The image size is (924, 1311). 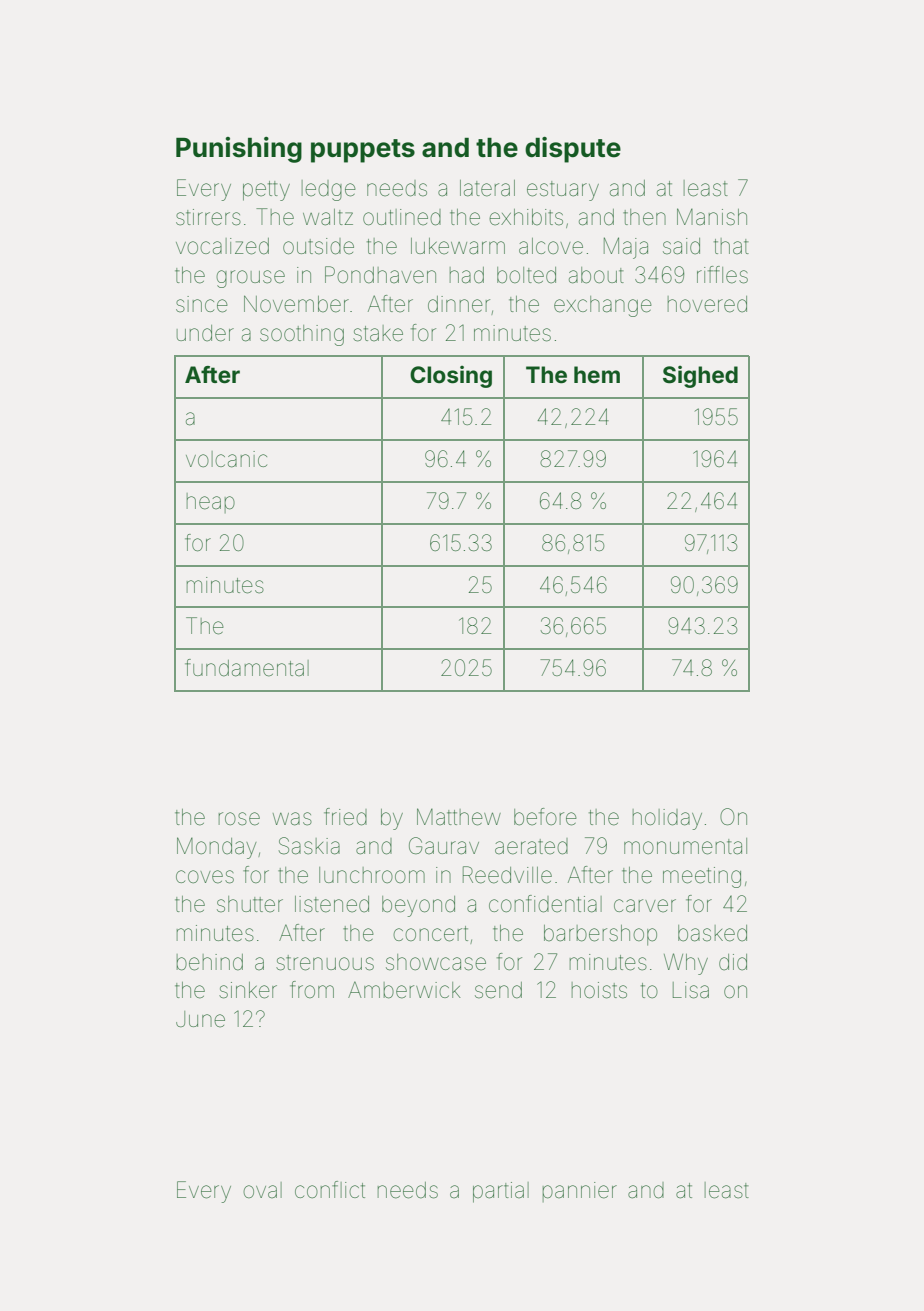 What do you see at coordinates (239, 819) in the screenshot?
I see `rose` at bounding box center [239, 819].
